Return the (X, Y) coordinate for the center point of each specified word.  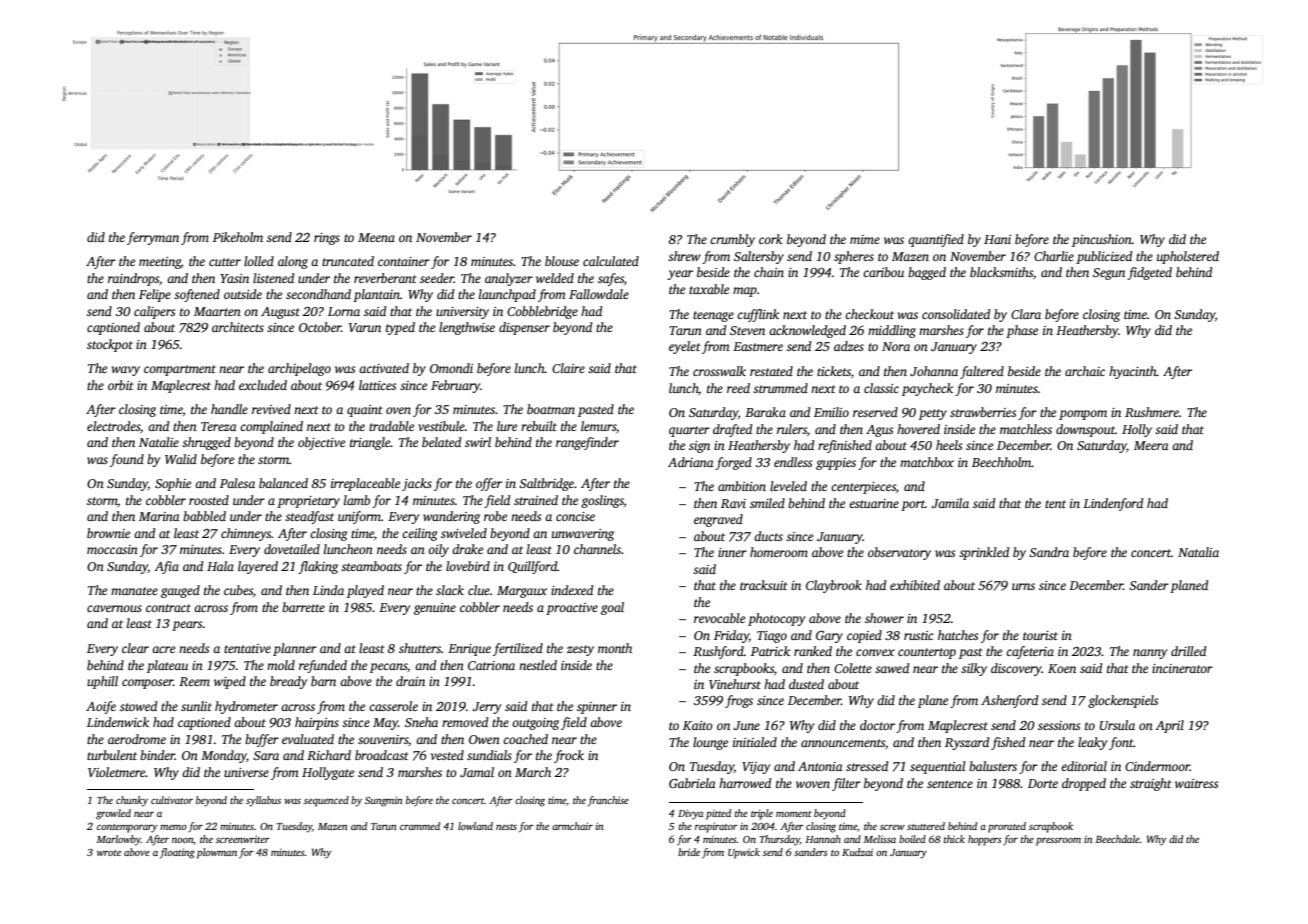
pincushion (1102, 240)
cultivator (172, 800)
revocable (719, 618)
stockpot (110, 345)
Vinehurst (735, 684)
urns (1023, 586)
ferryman (153, 238)
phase (1022, 331)
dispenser (524, 328)
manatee (134, 591)
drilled (1188, 651)
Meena (376, 237)
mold (281, 665)
